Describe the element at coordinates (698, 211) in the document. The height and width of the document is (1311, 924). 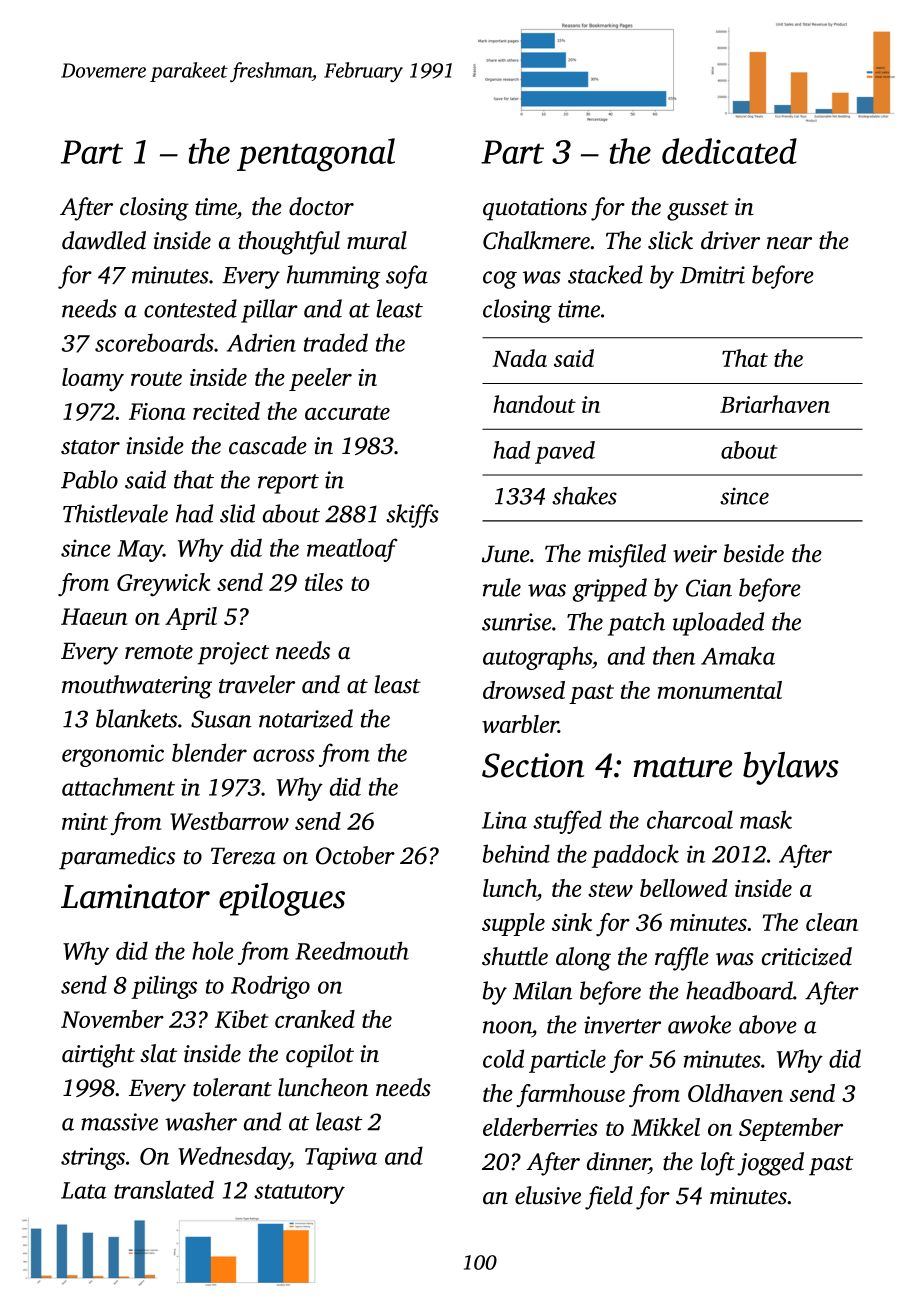
I see `gusset` at that location.
